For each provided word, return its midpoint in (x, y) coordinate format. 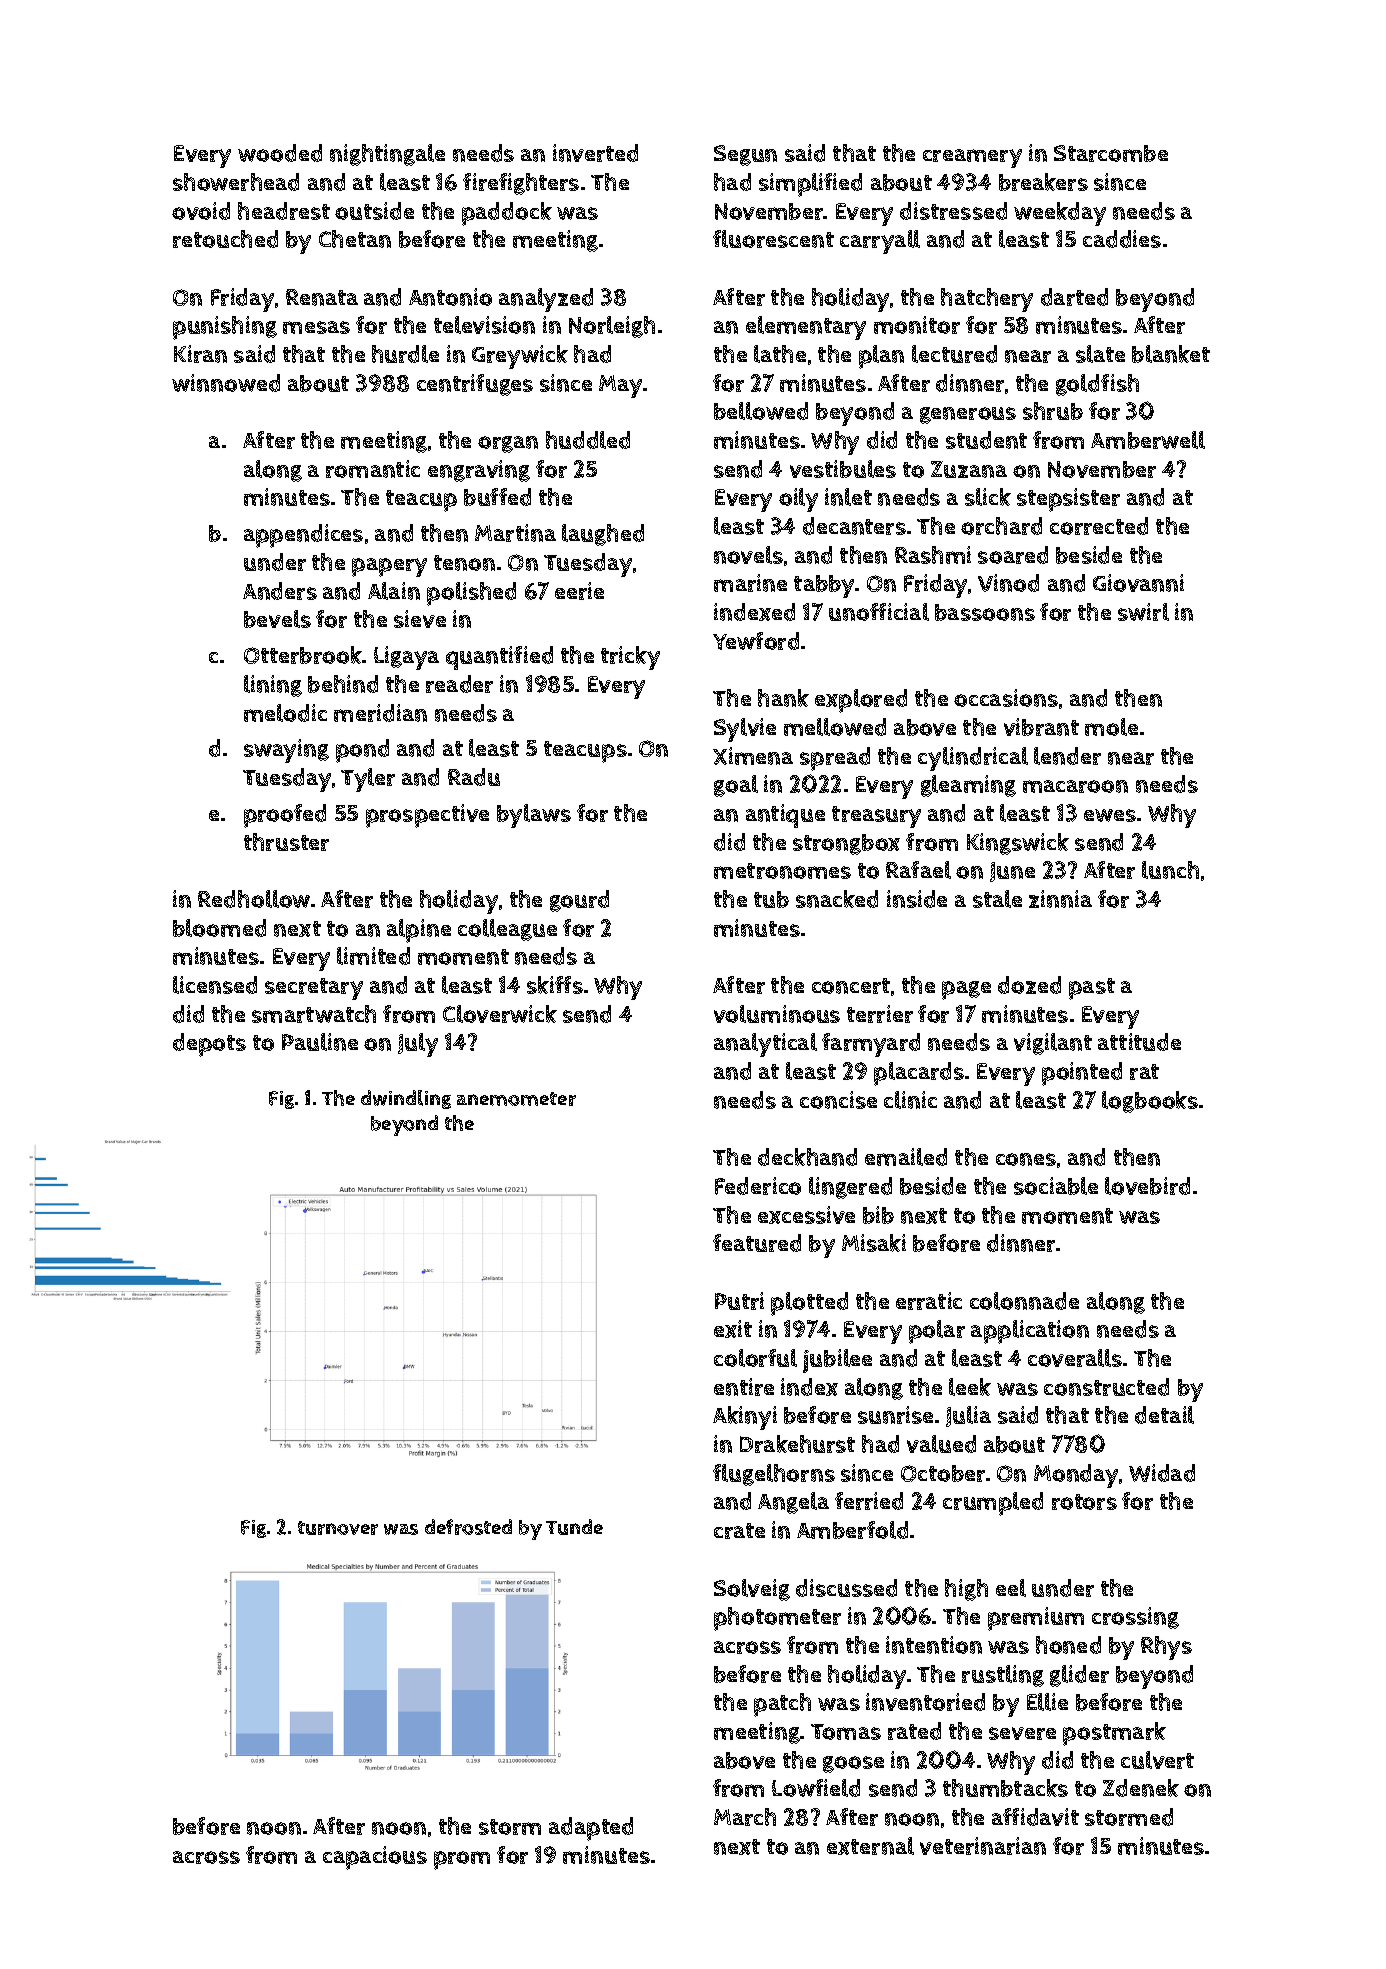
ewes (1110, 815)
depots (209, 1045)
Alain (394, 591)
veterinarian (983, 1846)
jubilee (837, 1361)
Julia (968, 1416)
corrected (1099, 526)
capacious (375, 1858)
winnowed (226, 383)
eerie (579, 591)
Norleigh (612, 327)
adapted (591, 1829)
